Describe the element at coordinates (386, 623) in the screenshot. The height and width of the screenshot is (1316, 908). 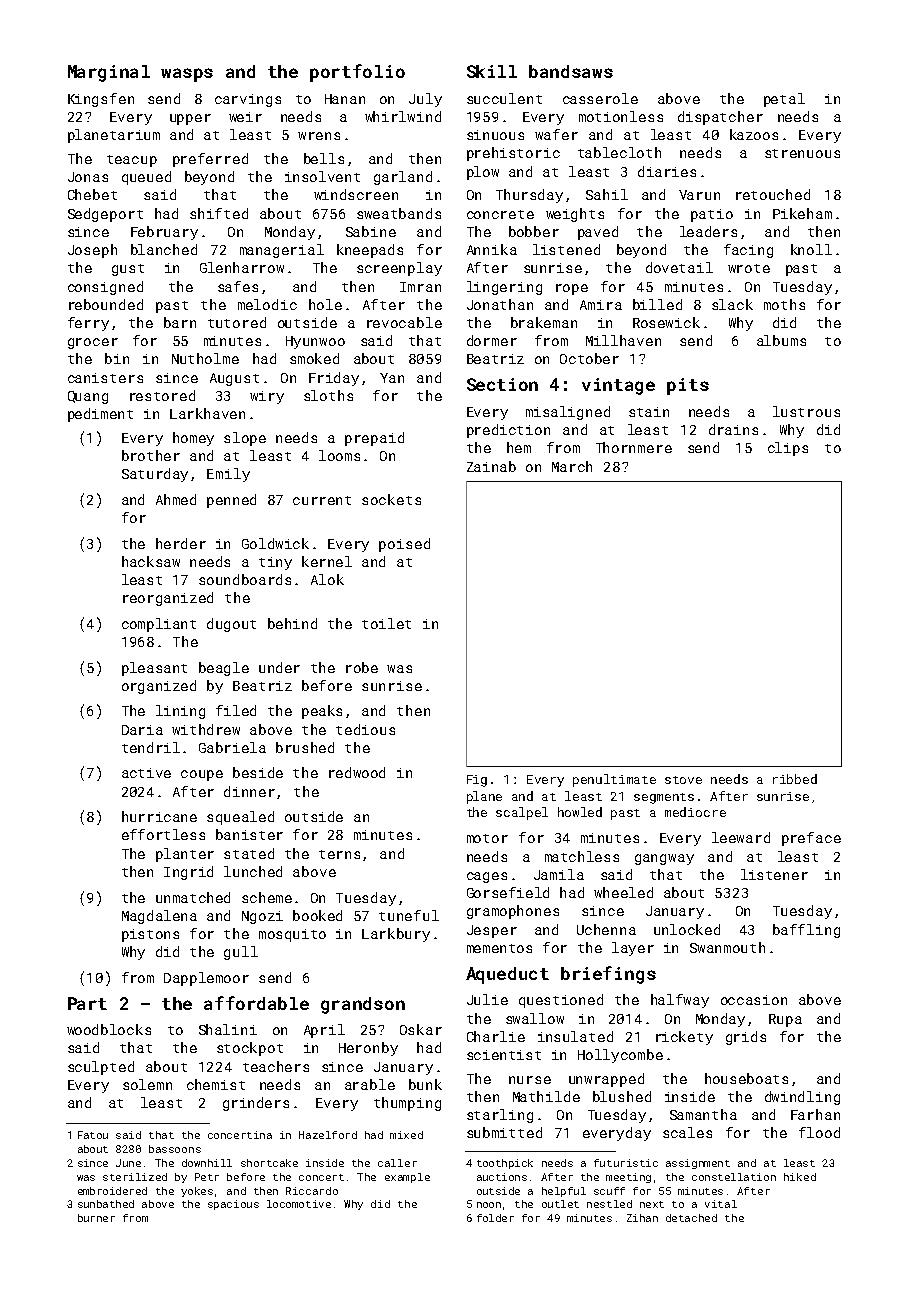
I see `toilet` at that location.
